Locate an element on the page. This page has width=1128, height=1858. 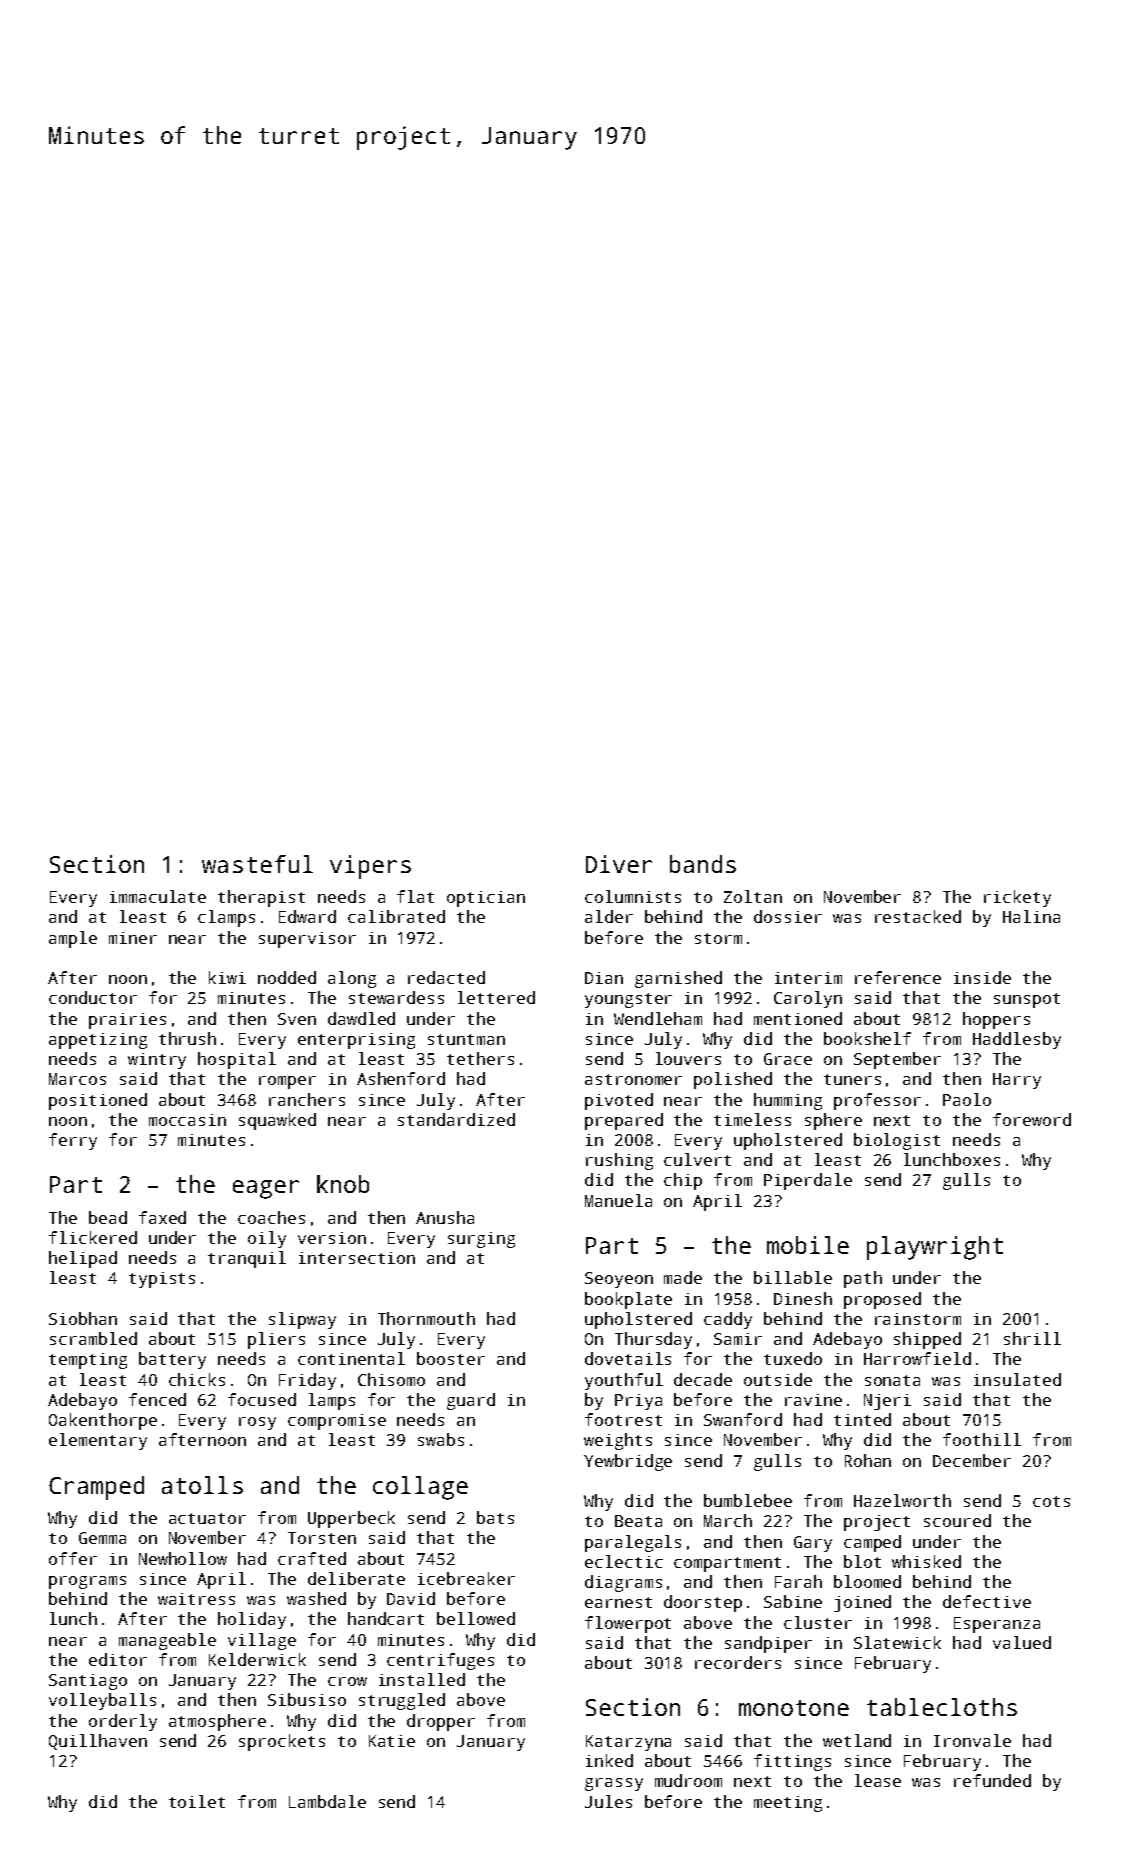
fenced is located at coordinates (157, 1399).
